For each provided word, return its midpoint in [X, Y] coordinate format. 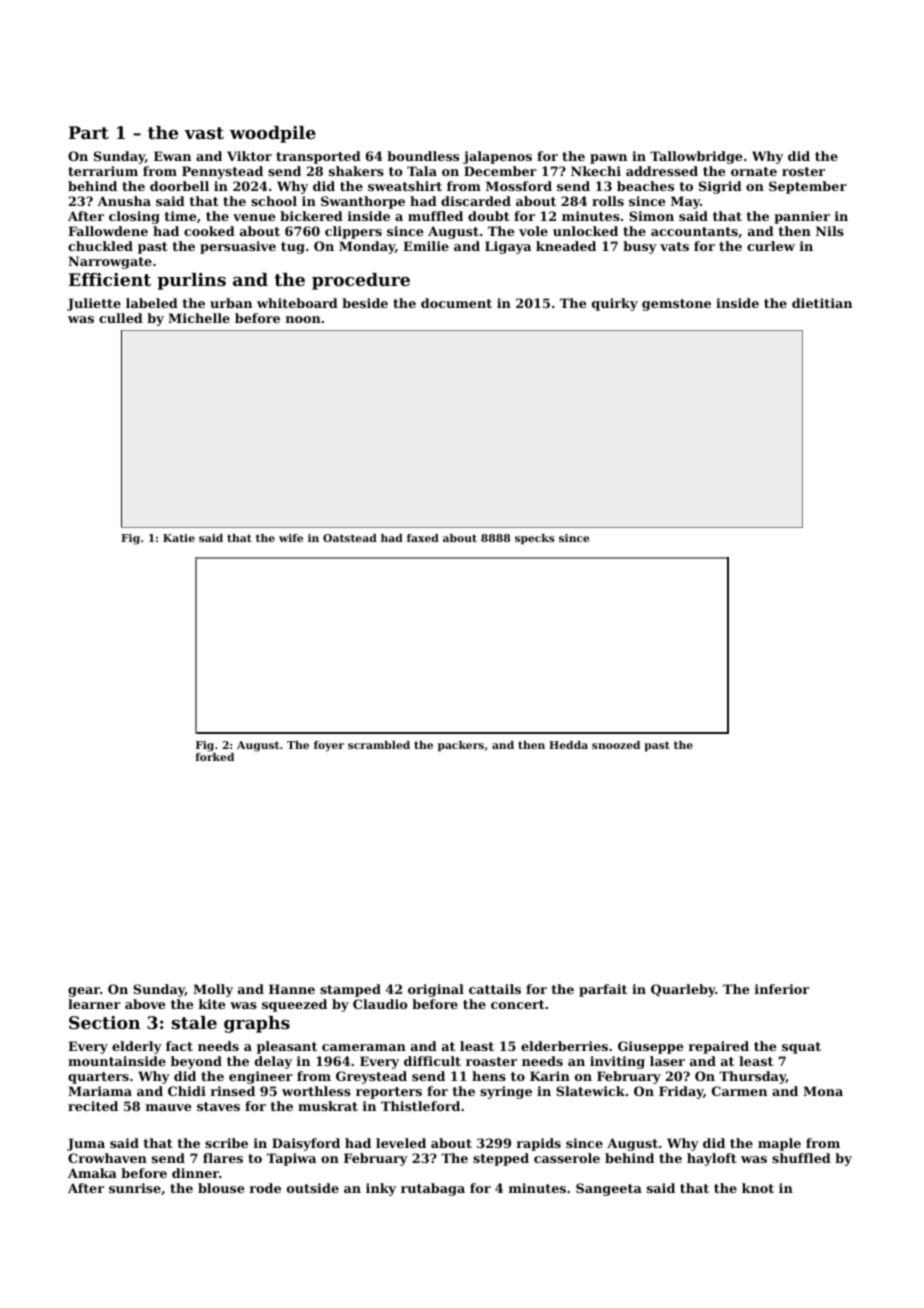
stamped [350, 990]
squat [801, 1048]
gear [84, 992]
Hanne [292, 989]
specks [535, 539]
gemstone [676, 305]
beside [365, 303]
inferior [782, 989]
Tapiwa [291, 1159]
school [274, 201]
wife [291, 538]
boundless [423, 156]
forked [214, 757]
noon [303, 319]
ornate [754, 171]
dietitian [822, 303]
